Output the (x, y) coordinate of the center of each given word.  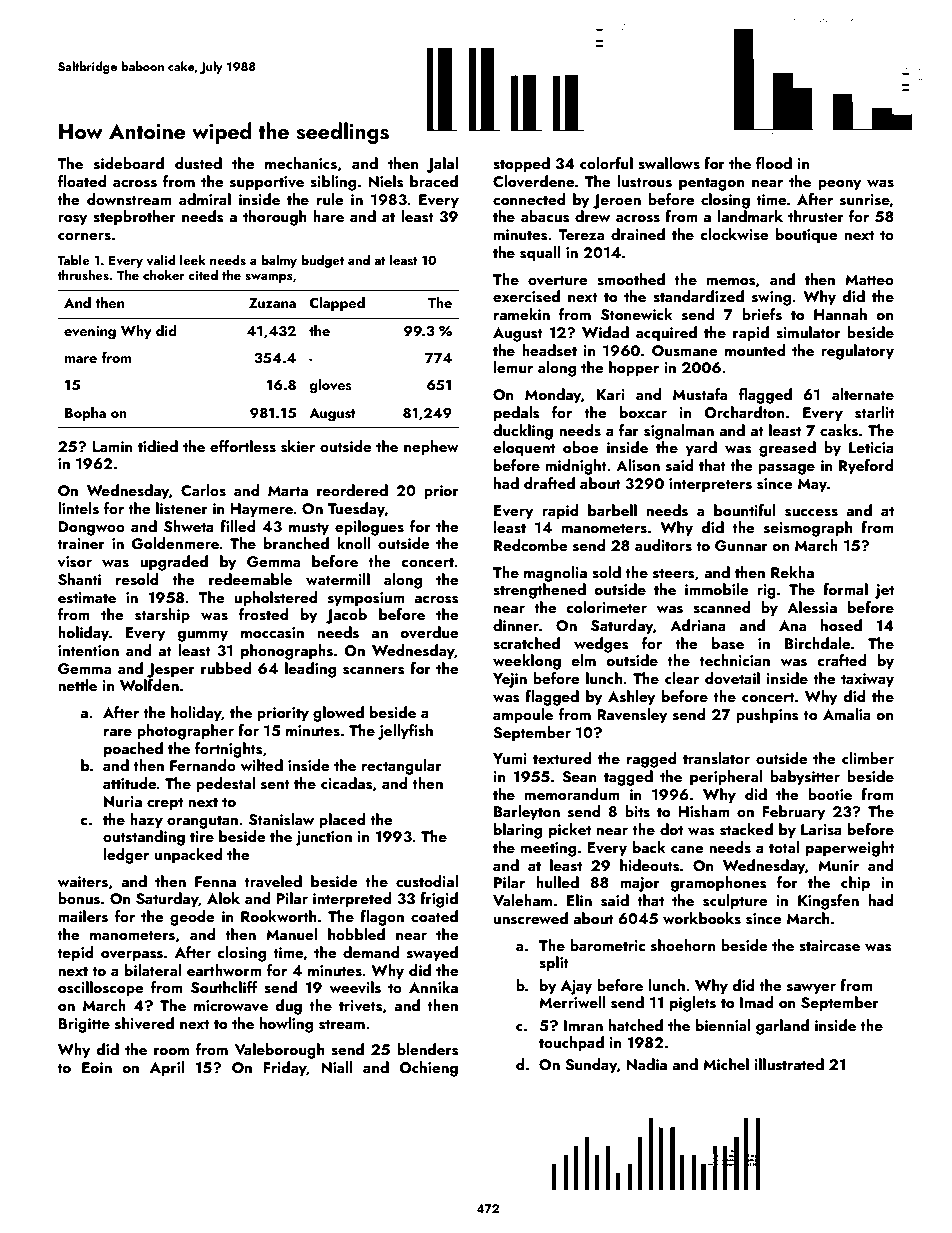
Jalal (442, 165)
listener (182, 508)
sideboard (129, 163)
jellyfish (405, 732)
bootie (830, 794)
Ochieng (429, 1069)
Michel (726, 1064)
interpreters (710, 485)
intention (88, 650)
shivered (144, 1023)
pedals (517, 414)
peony (839, 185)
